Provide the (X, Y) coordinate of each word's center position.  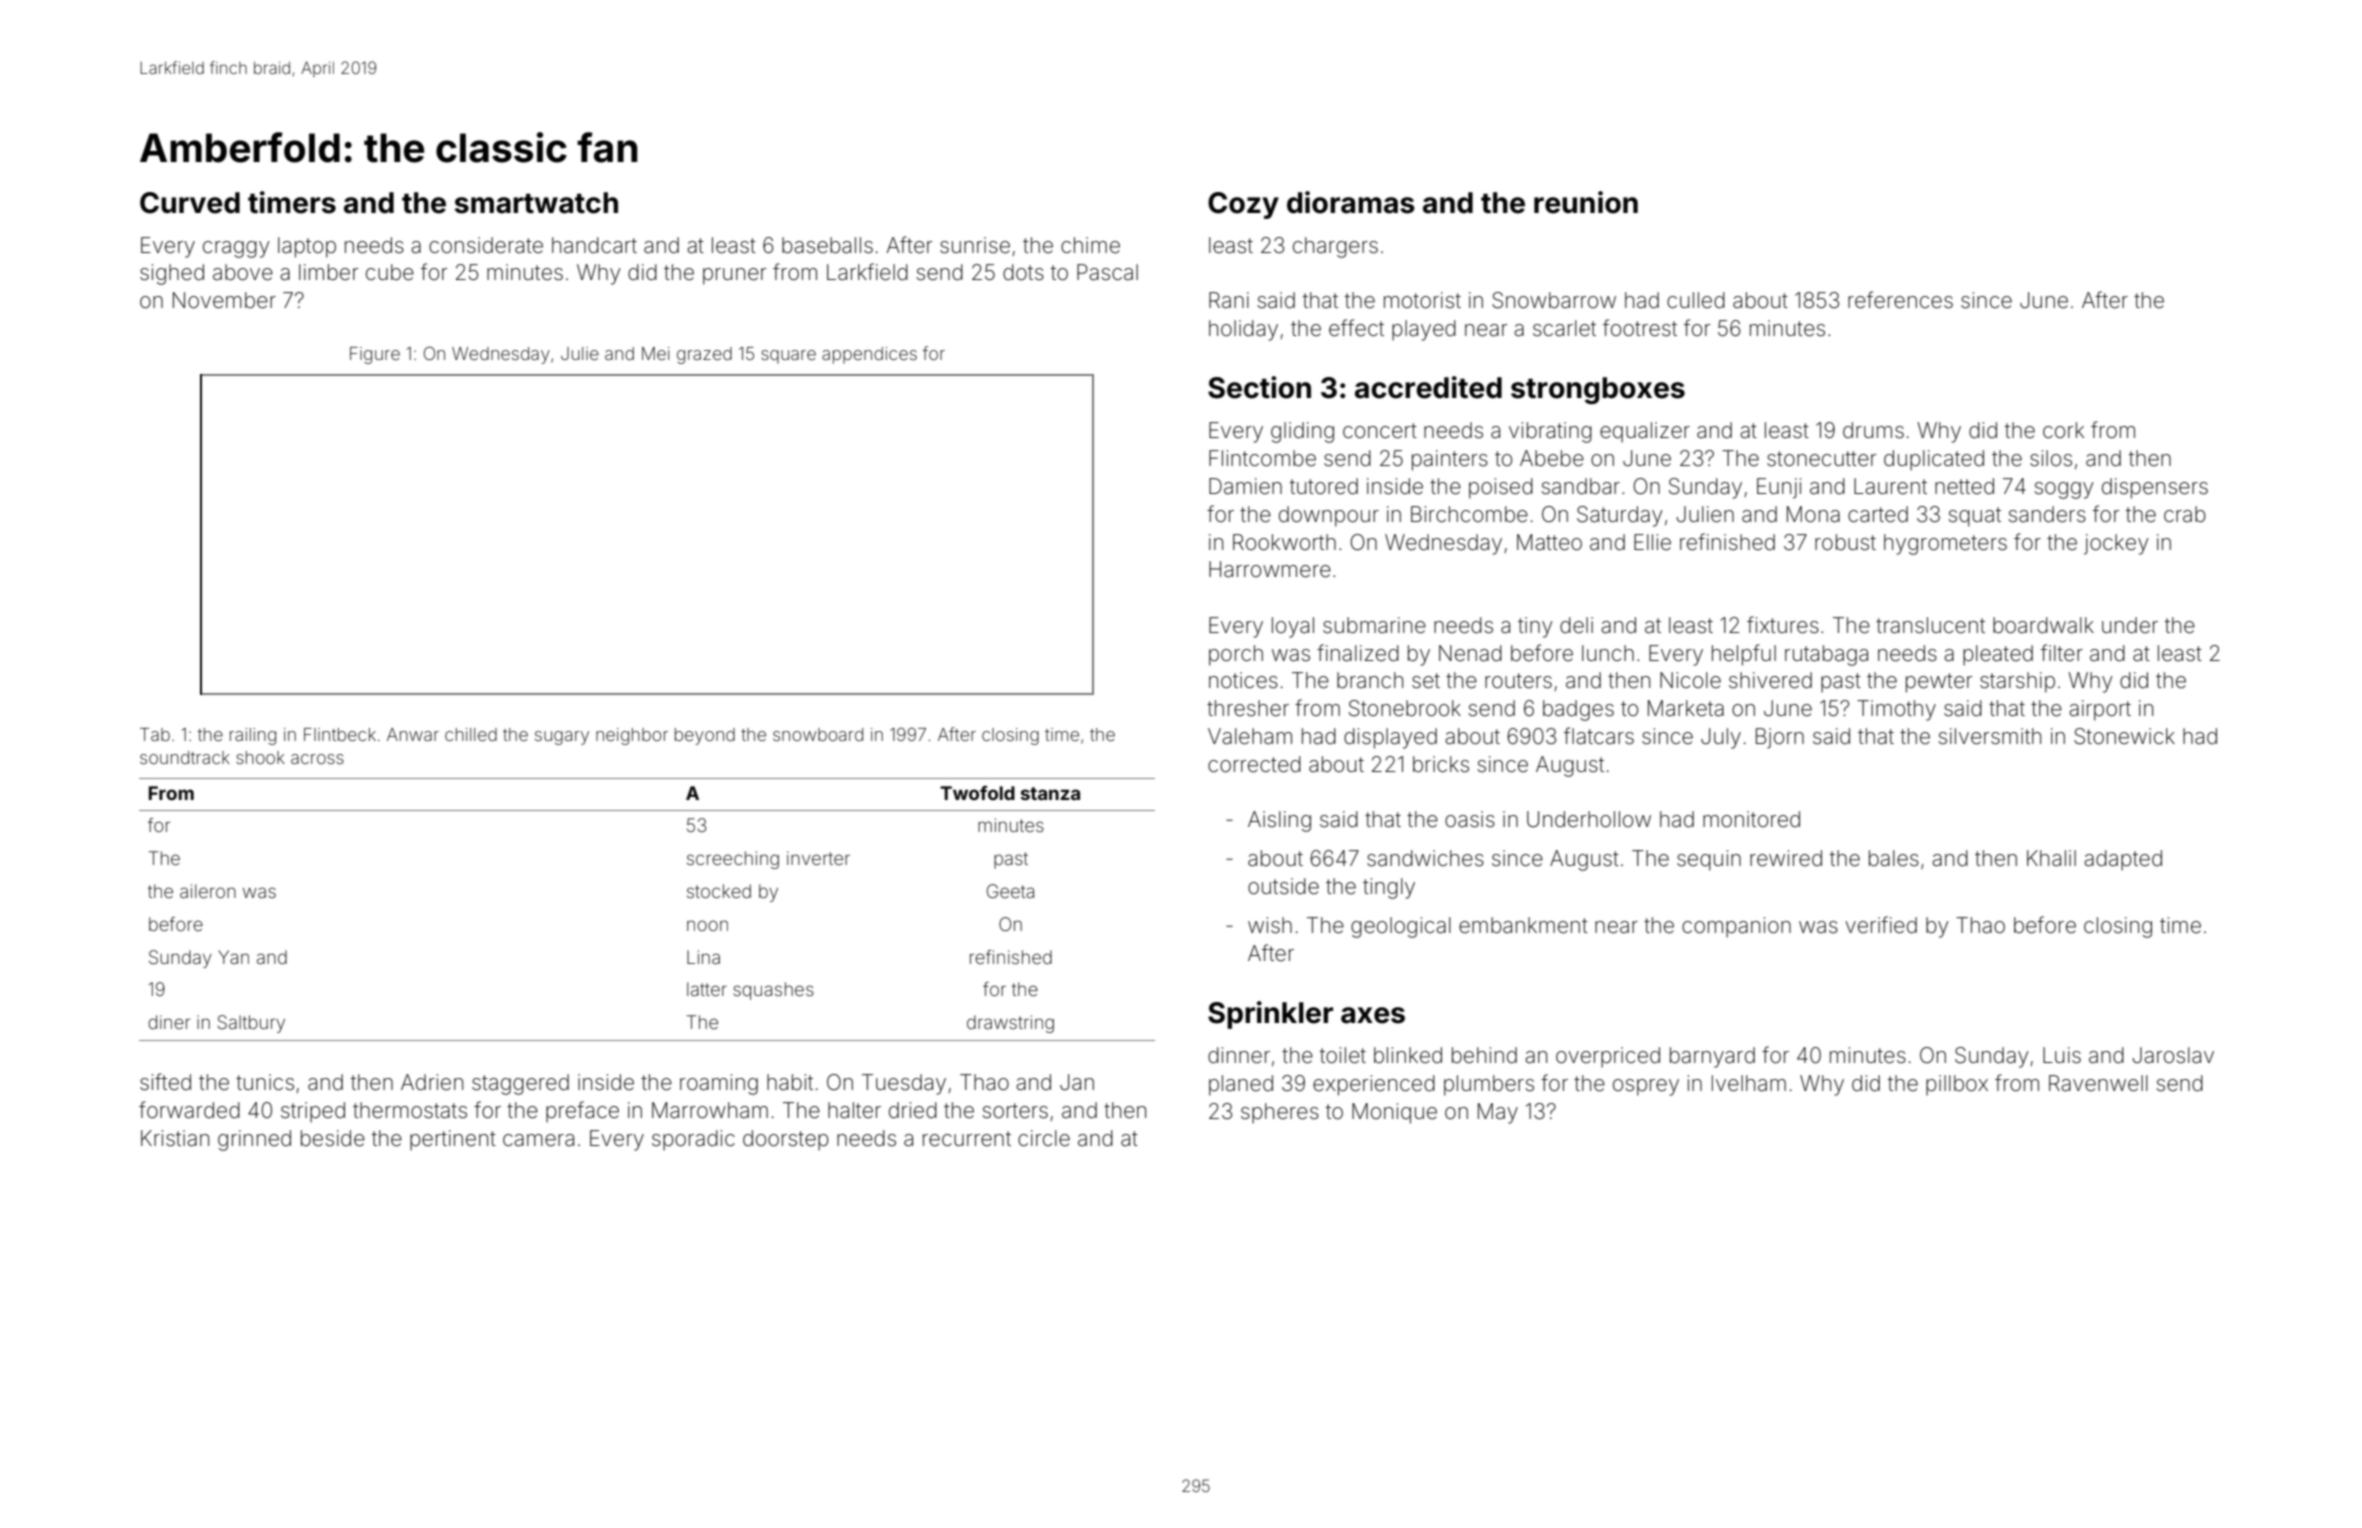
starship (2017, 682)
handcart (594, 245)
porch (1236, 655)
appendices (869, 355)
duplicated (1934, 460)
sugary (562, 738)
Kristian (175, 1138)
